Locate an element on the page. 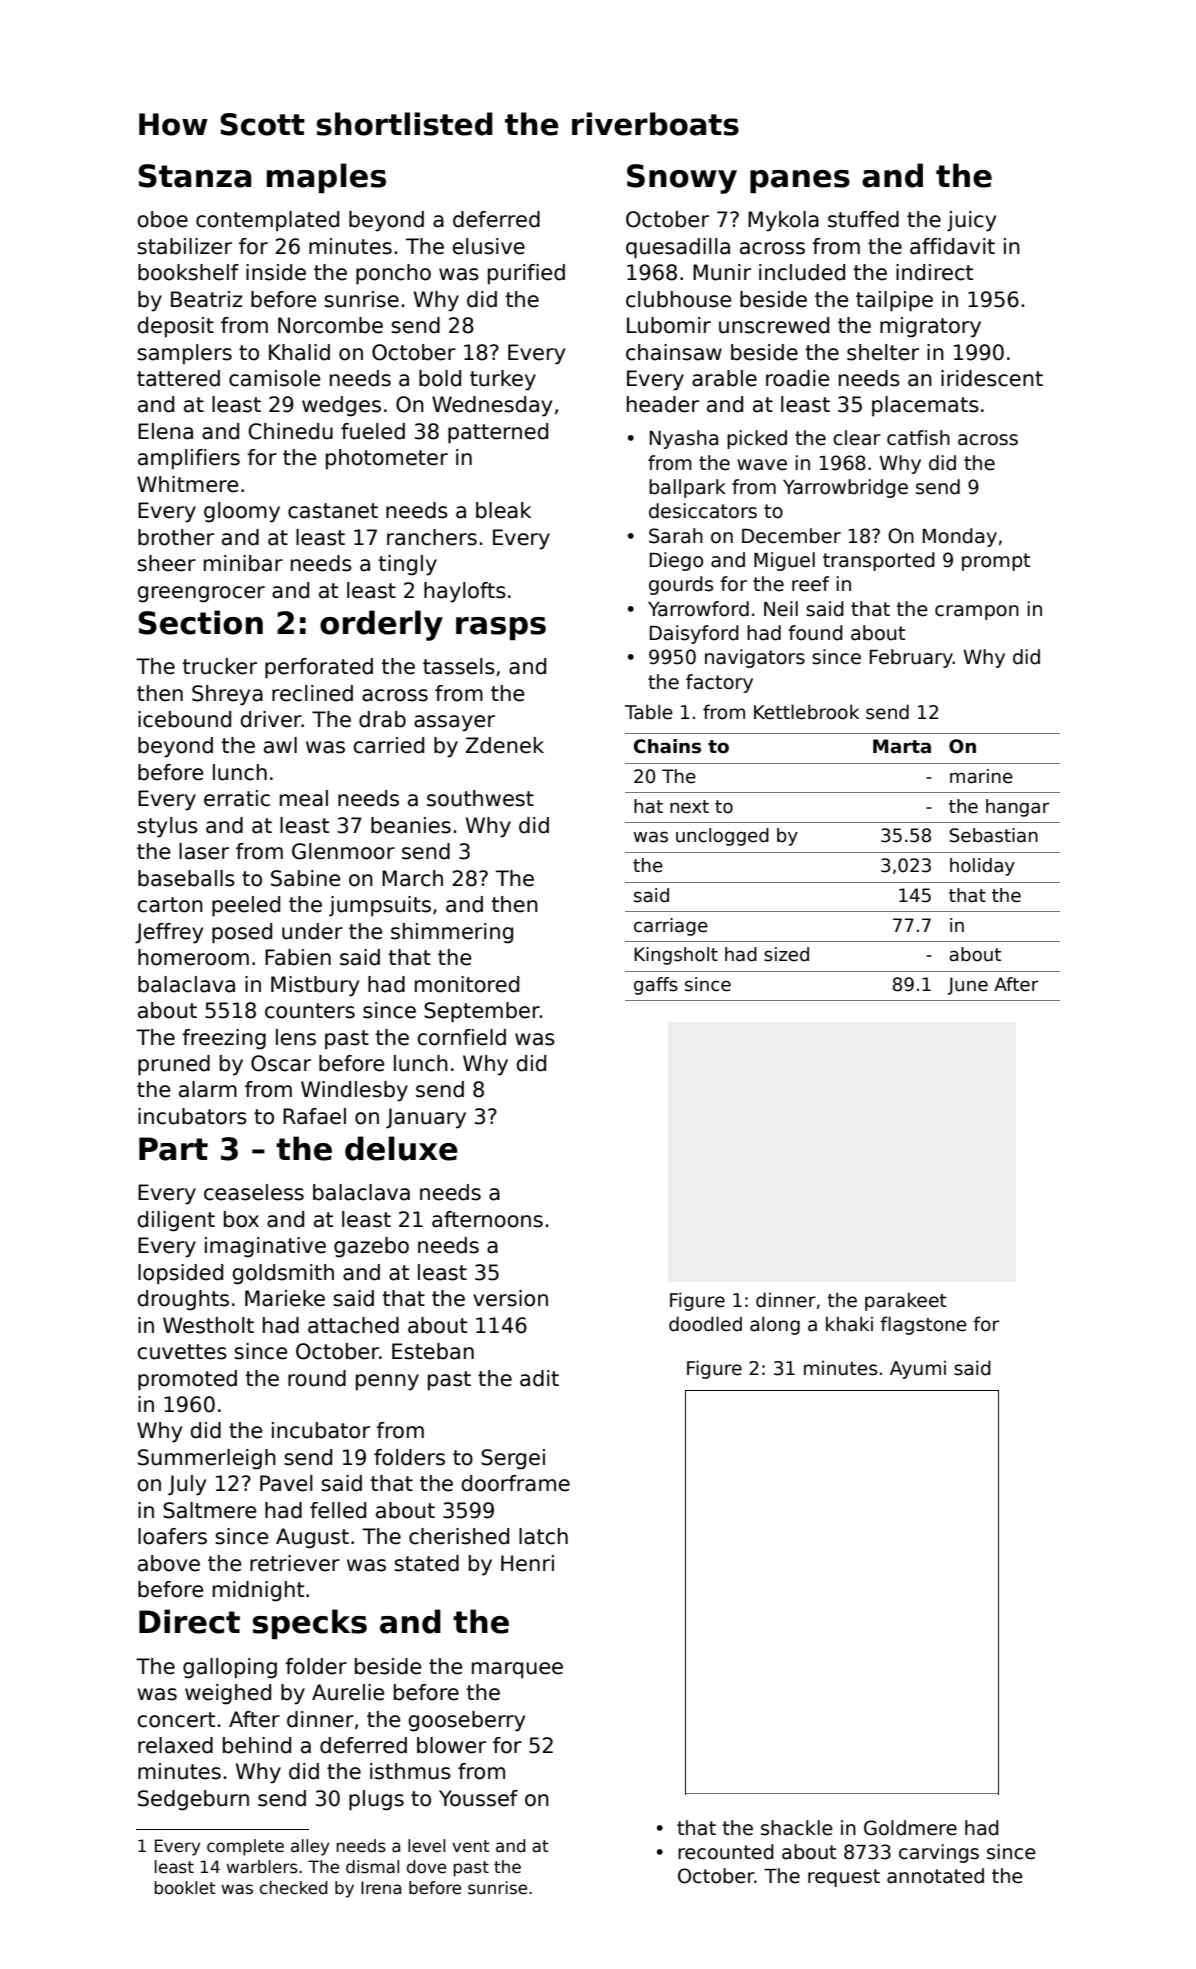 This document has width=1196, height=1969. parakeet is located at coordinates (906, 1301).
